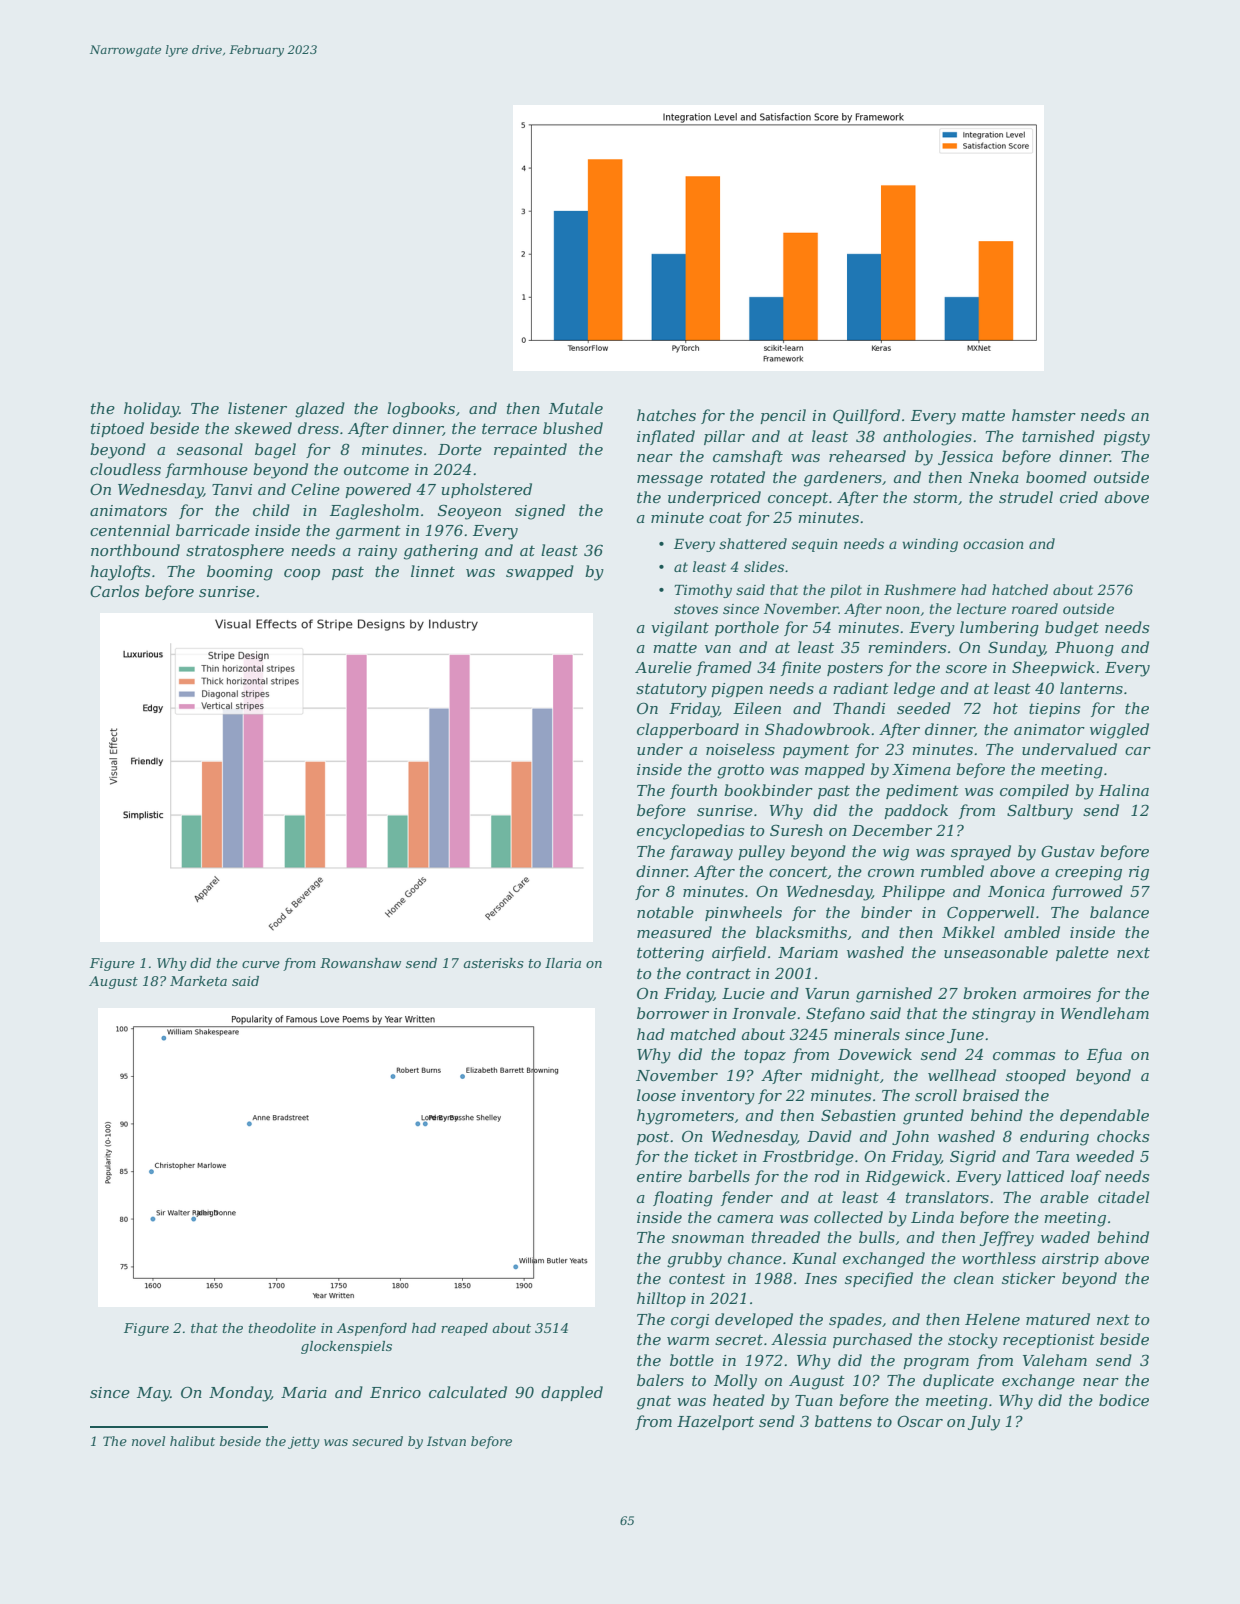 This screenshot has width=1240, height=1604. What do you see at coordinates (1049, 1341) in the screenshot?
I see `receptionist` at bounding box center [1049, 1341].
